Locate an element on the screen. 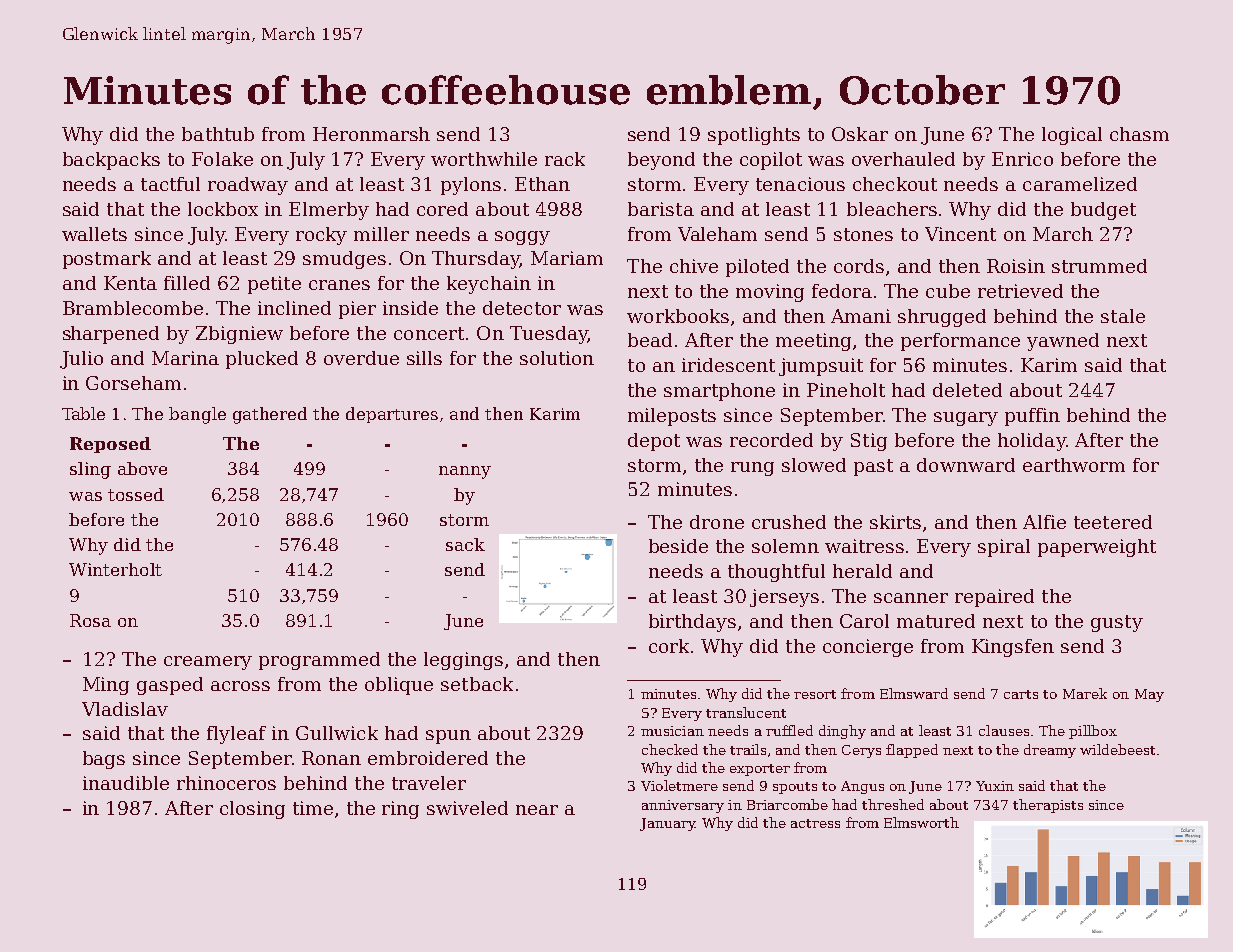  earthworm is located at coordinates (1074, 465).
